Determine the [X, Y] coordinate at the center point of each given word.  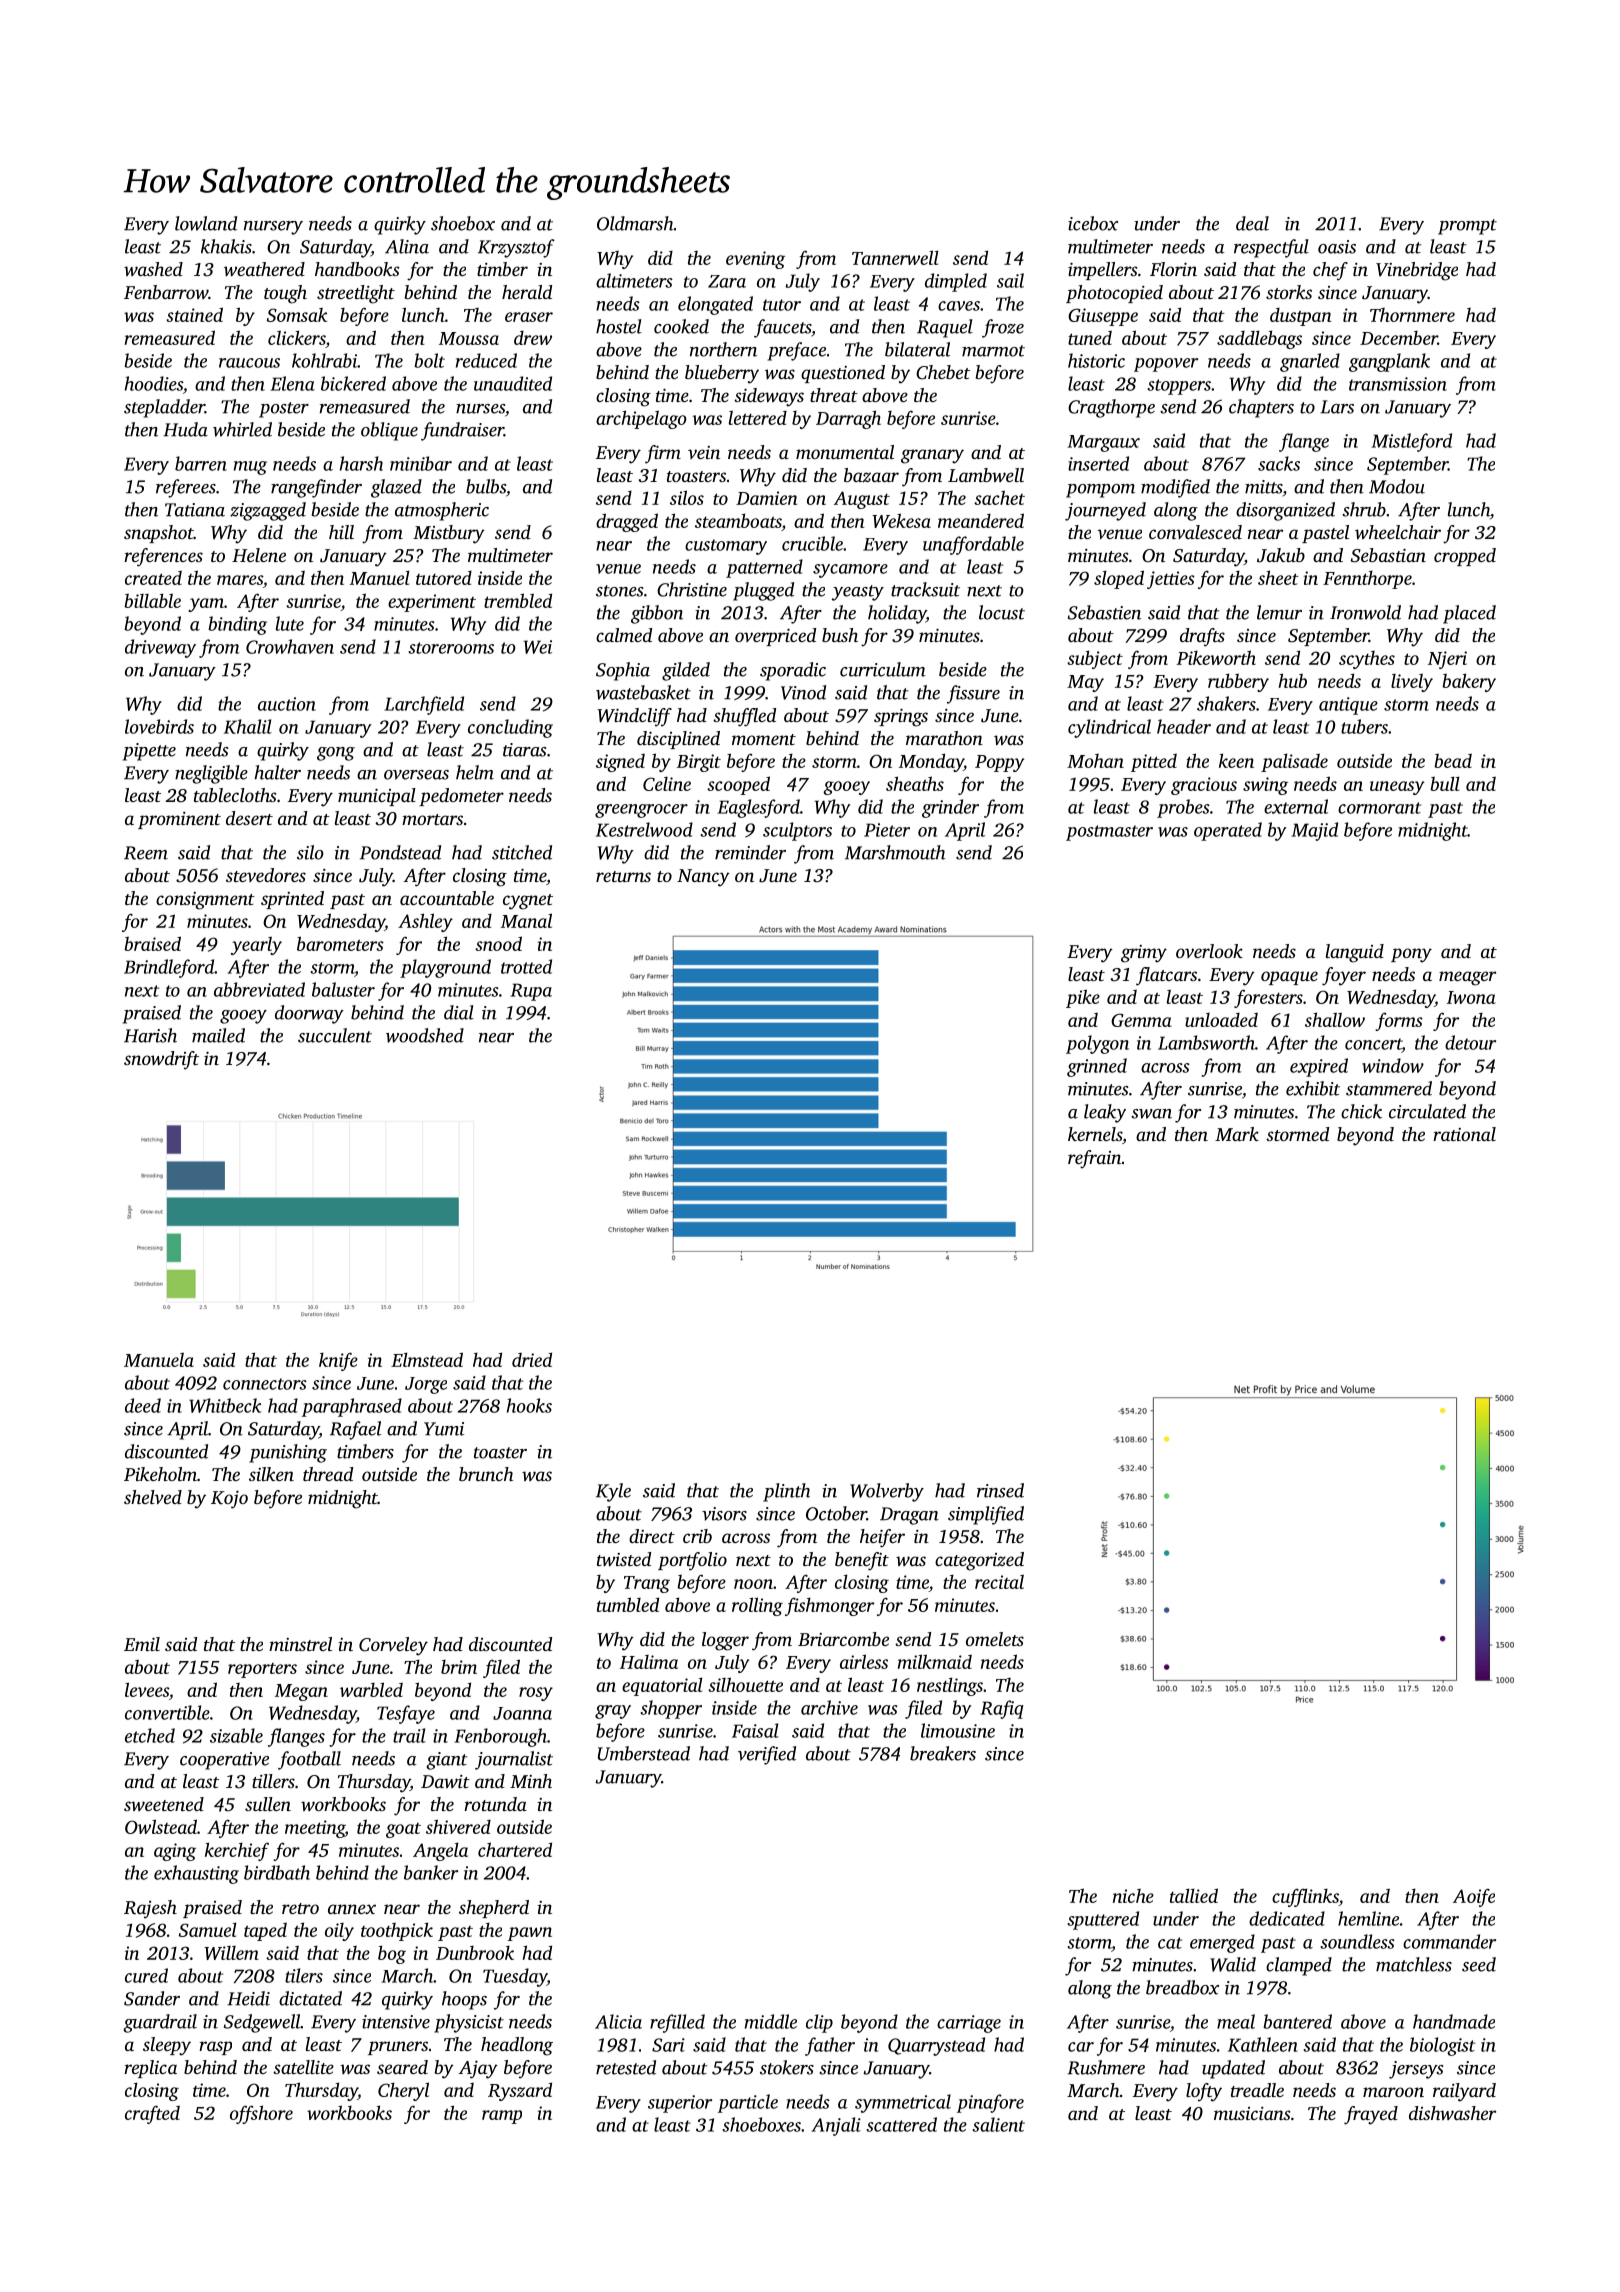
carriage [969, 2024]
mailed [218, 1035]
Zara [727, 281]
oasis [1337, 247]
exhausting [196, 1874]
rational [1464, 1134]
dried [532, 1359]
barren [201, 463]
